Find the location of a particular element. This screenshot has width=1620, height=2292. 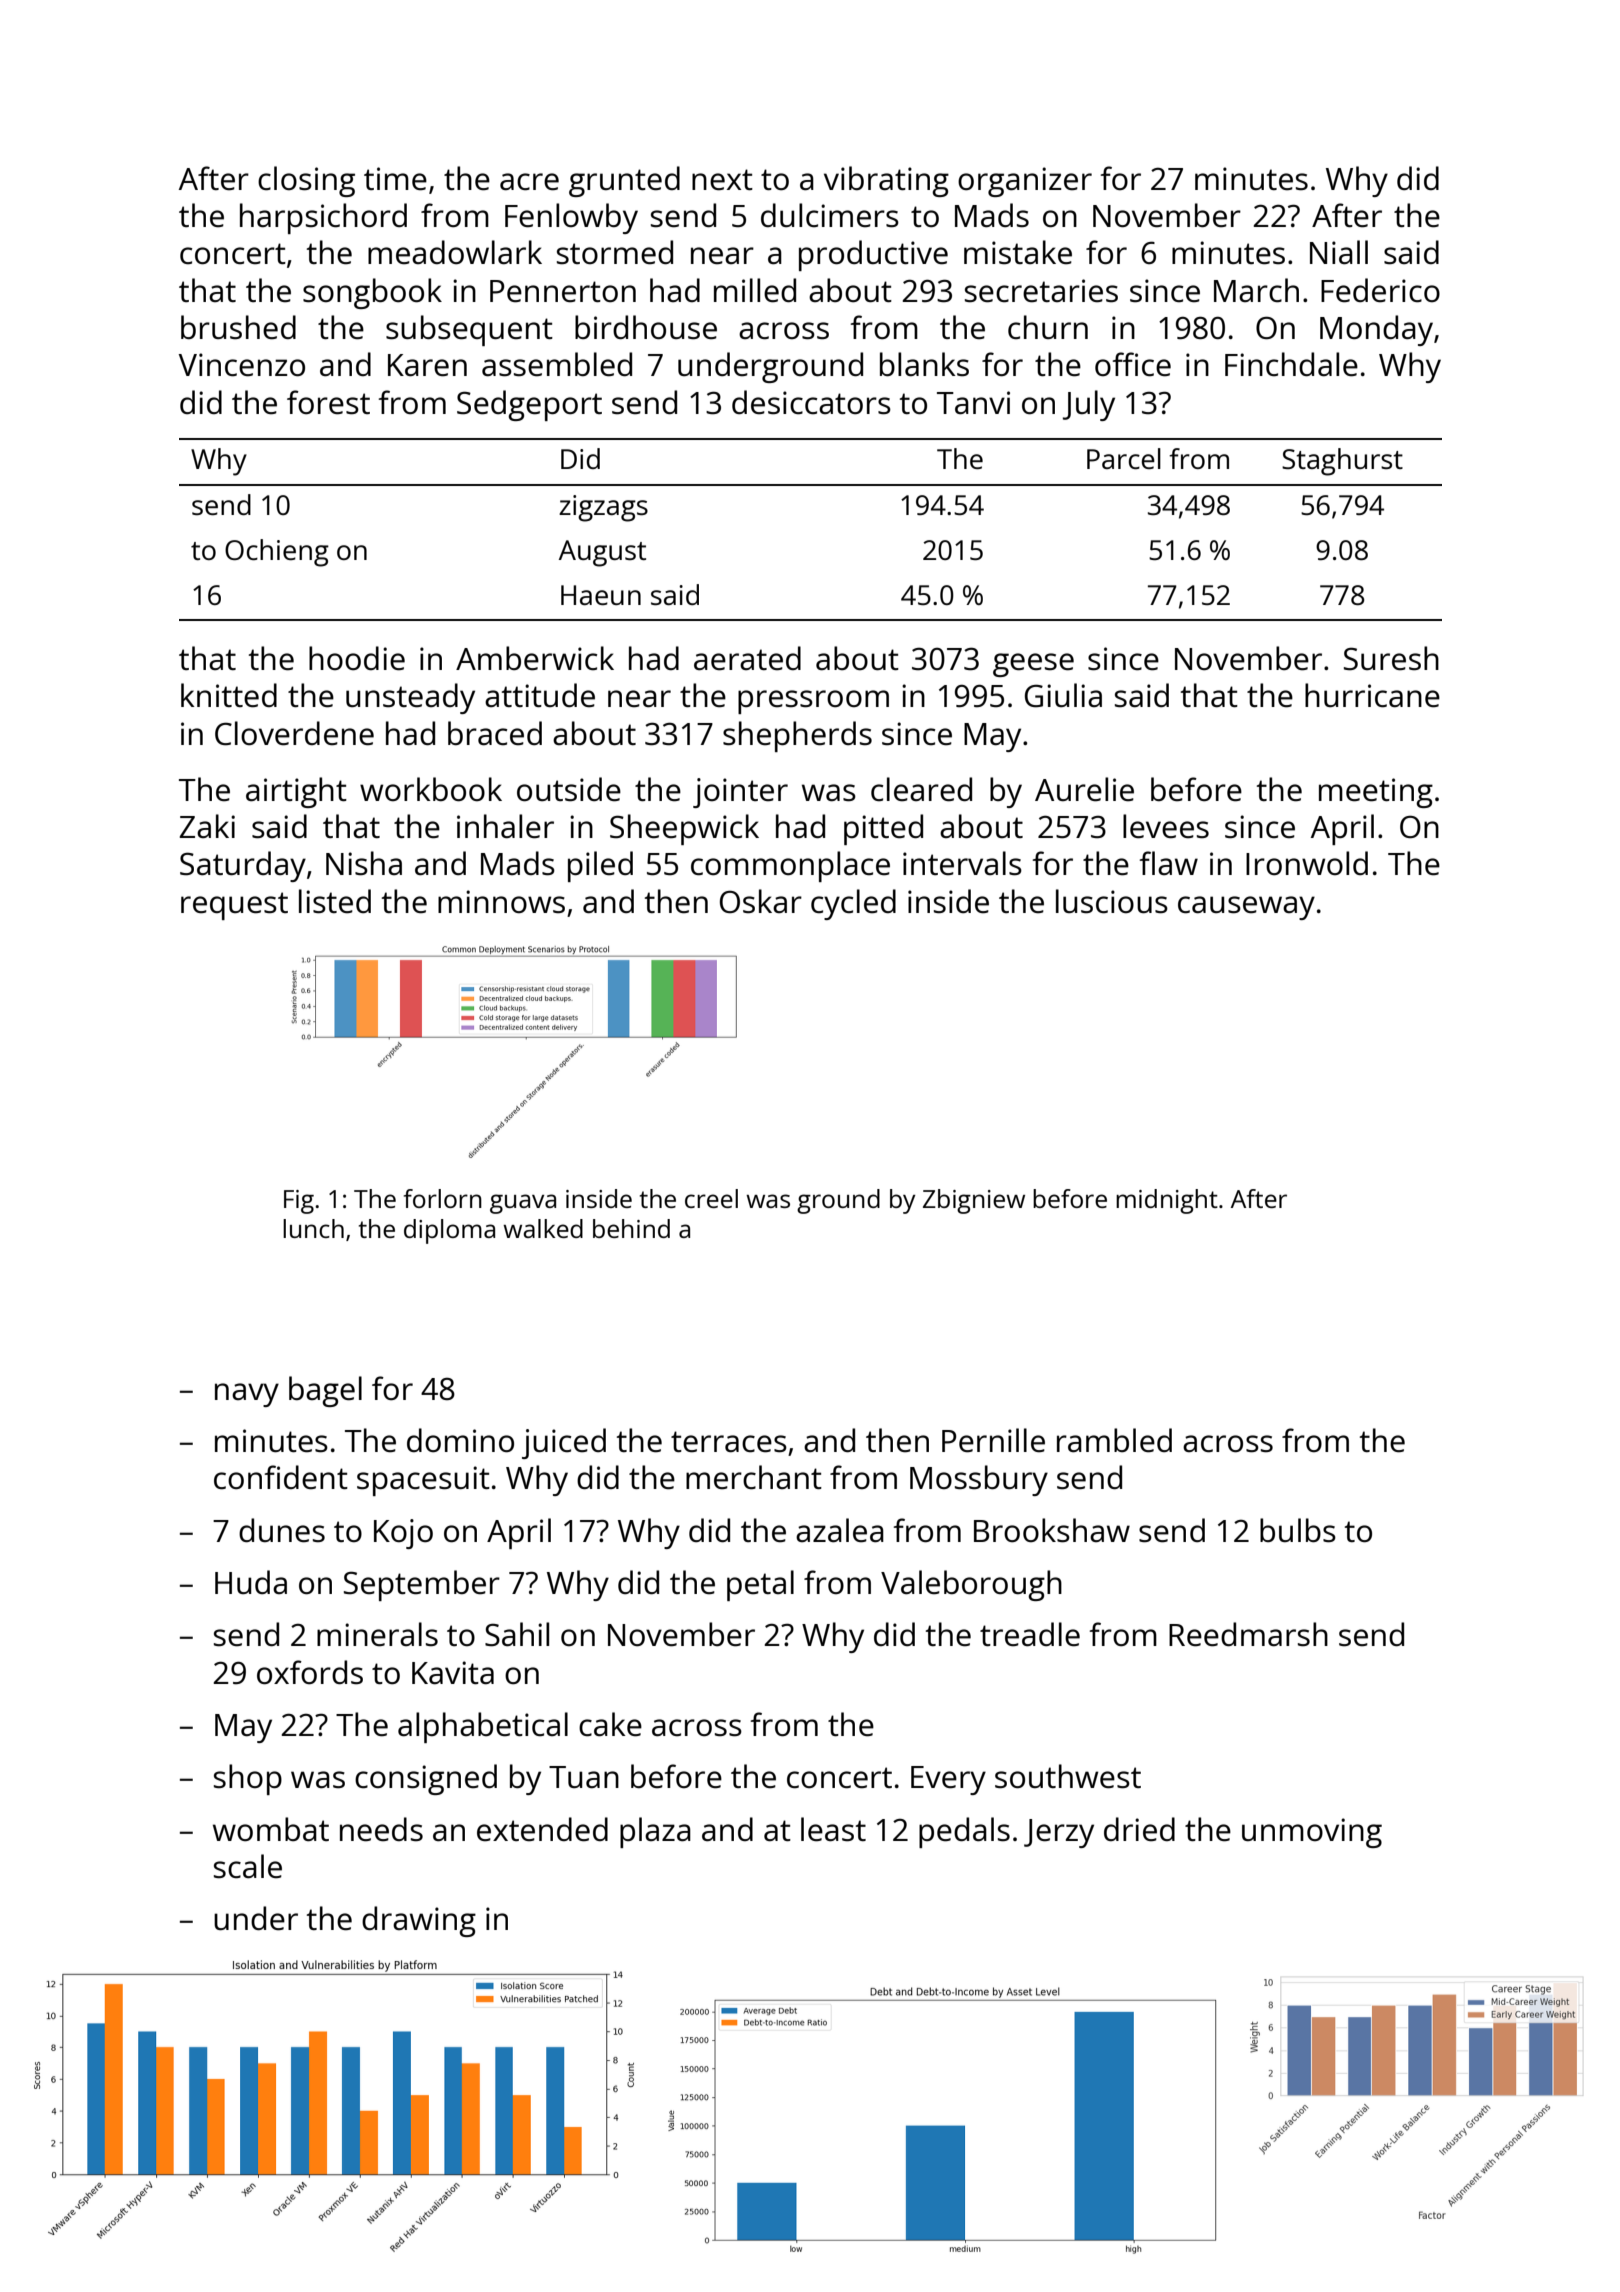

midnight is located at coordinates (1167, 1201).
